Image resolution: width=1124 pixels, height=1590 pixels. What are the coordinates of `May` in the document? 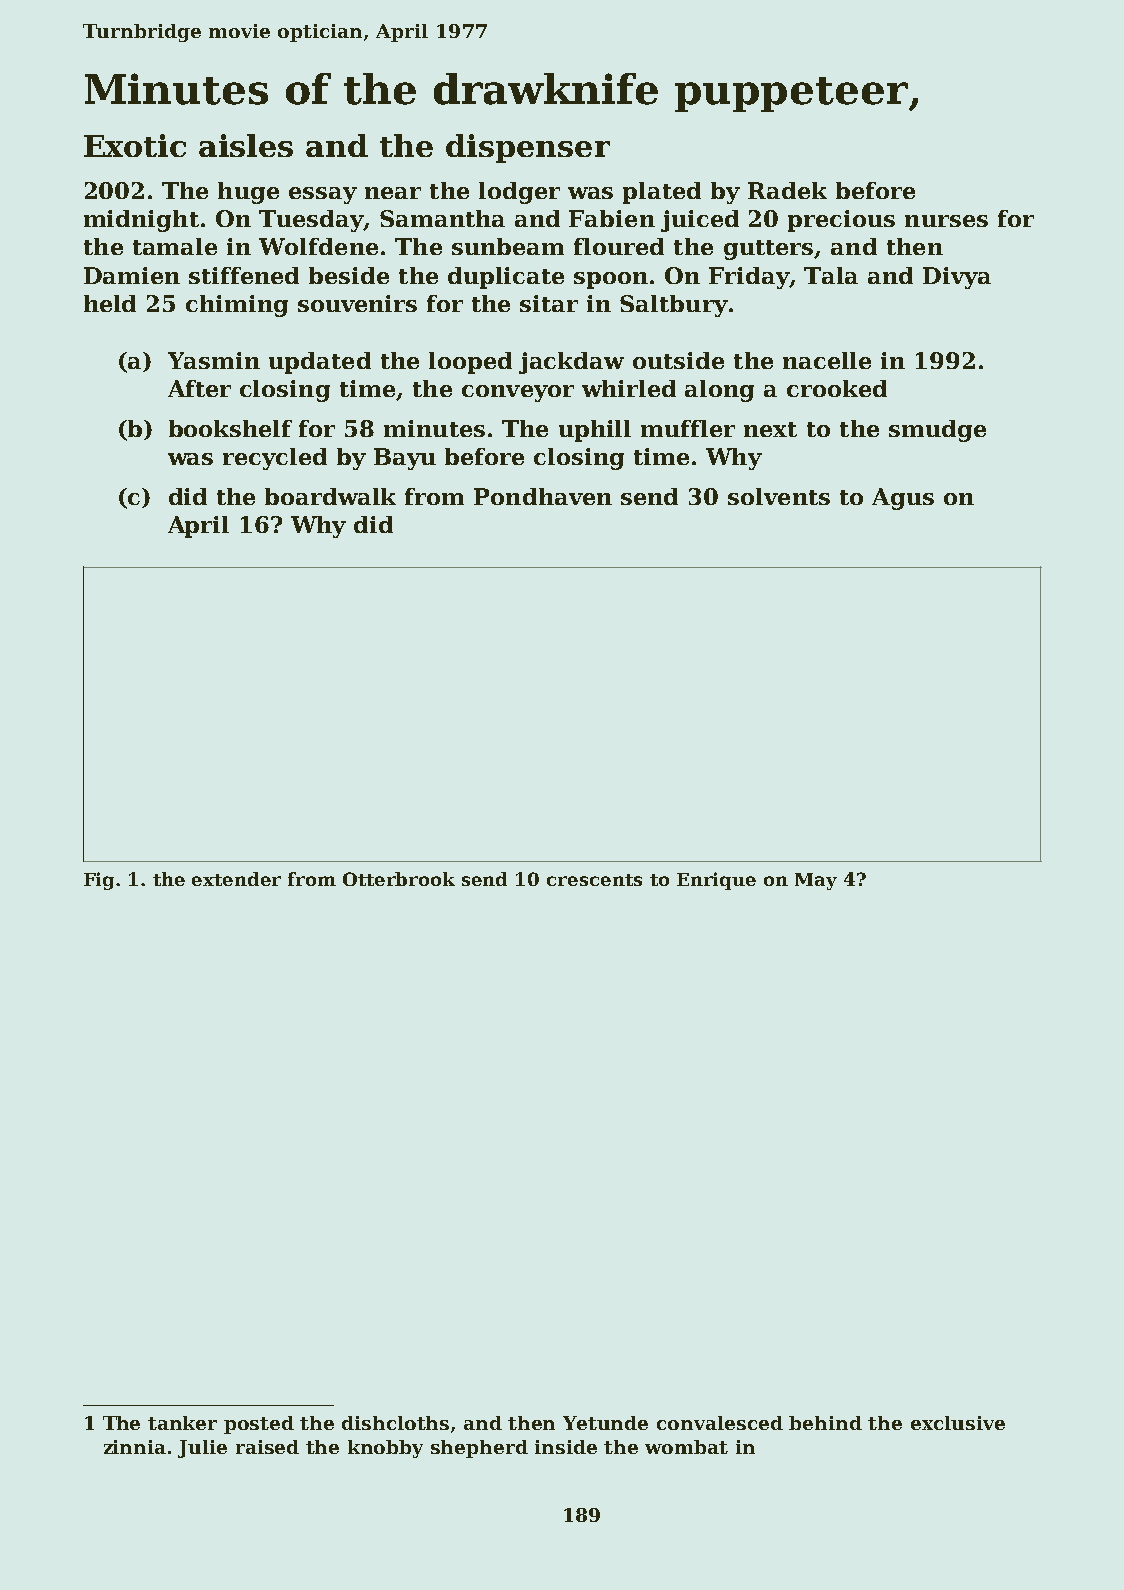 It's located at (816, 881).
